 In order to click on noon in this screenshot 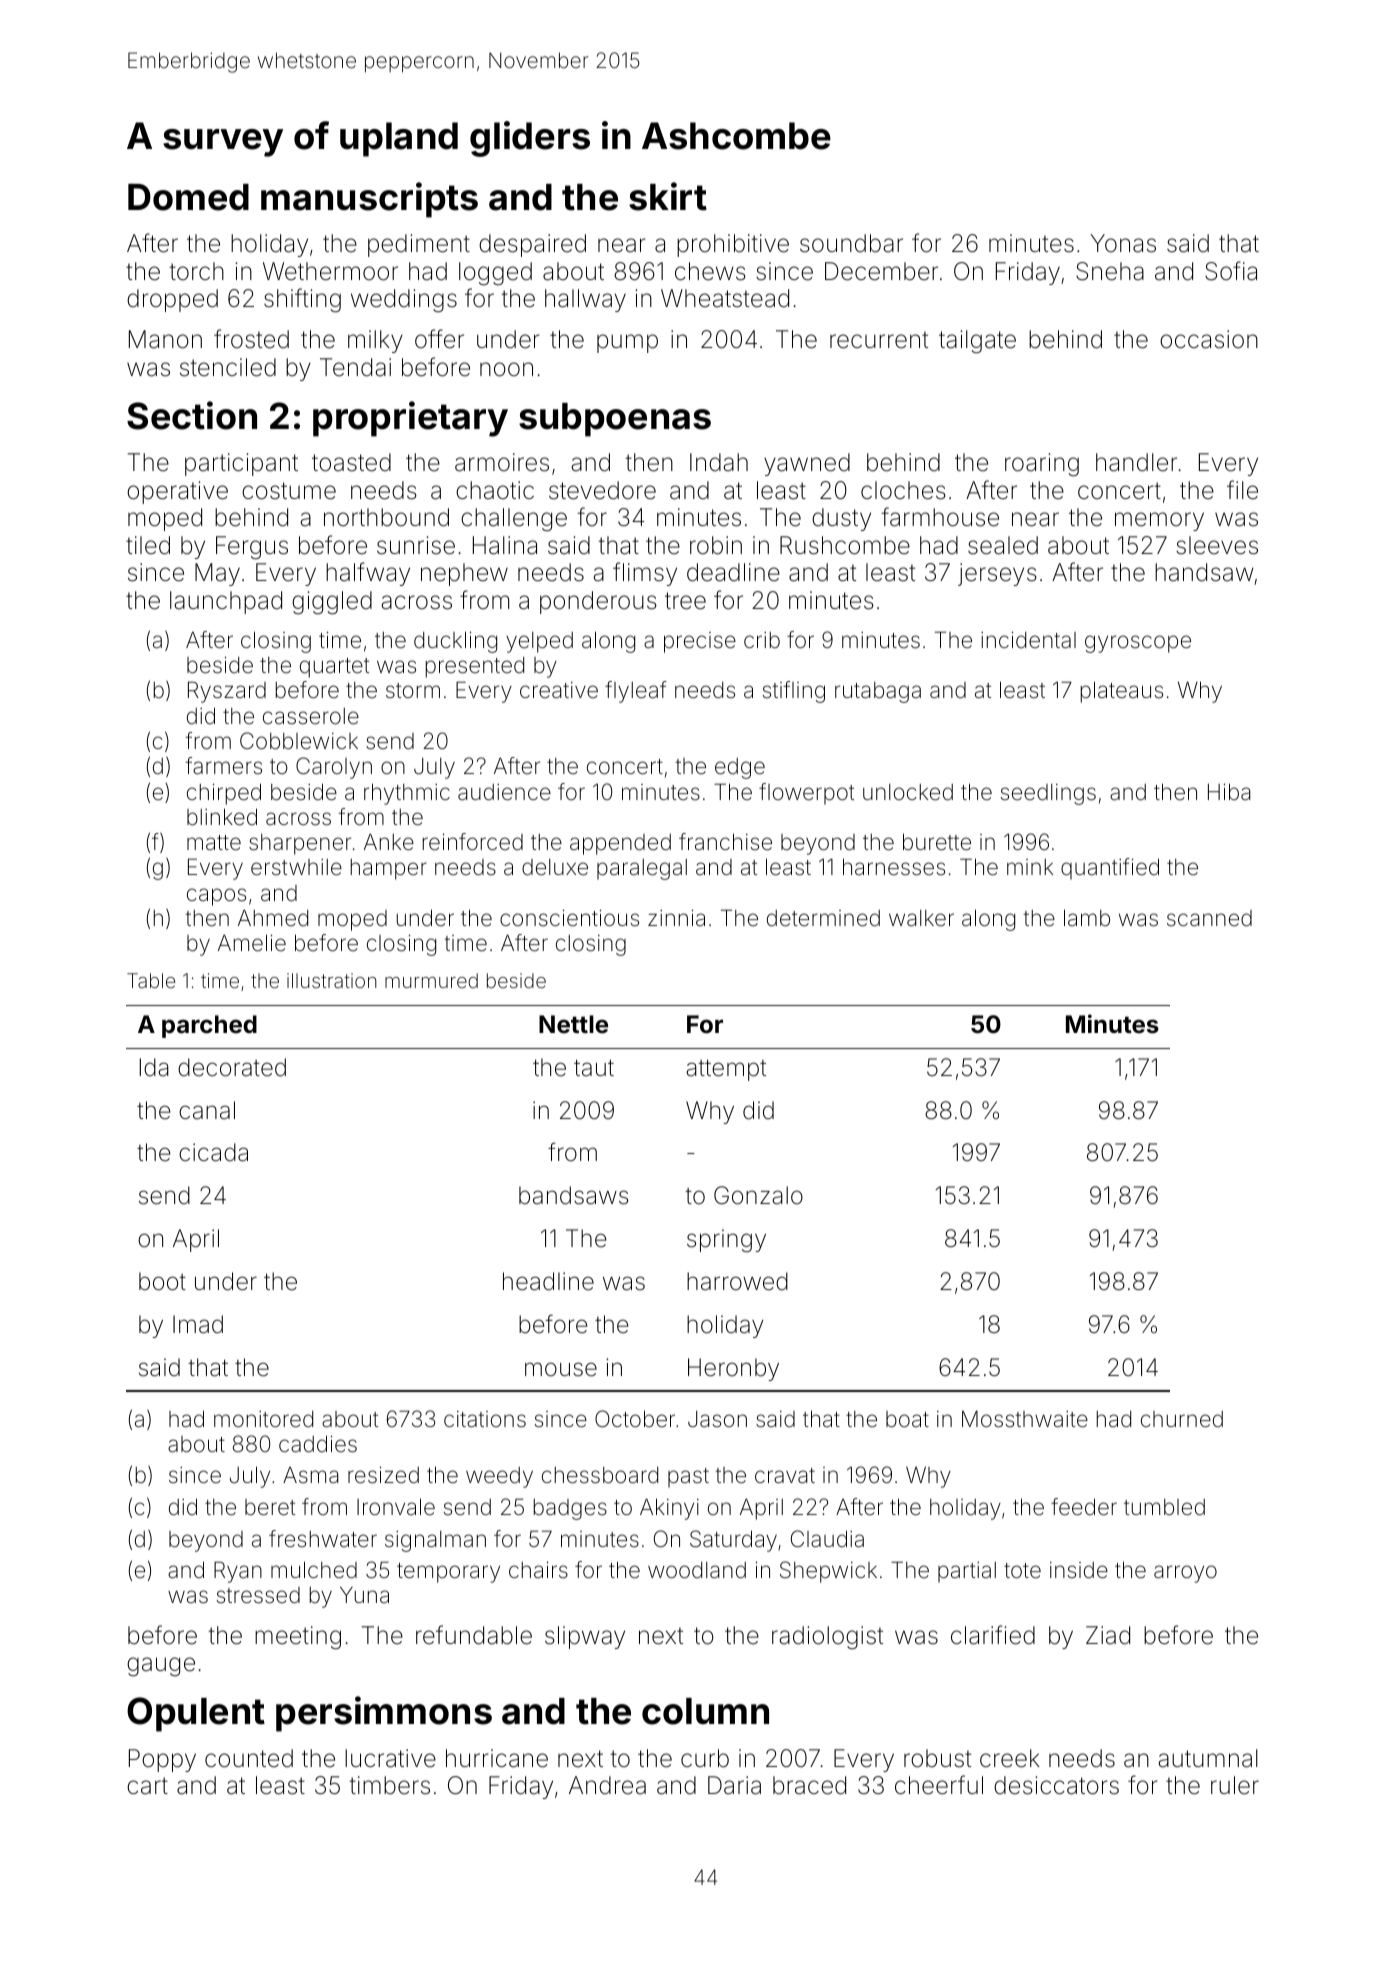, I will do `click(506, 369)`.
